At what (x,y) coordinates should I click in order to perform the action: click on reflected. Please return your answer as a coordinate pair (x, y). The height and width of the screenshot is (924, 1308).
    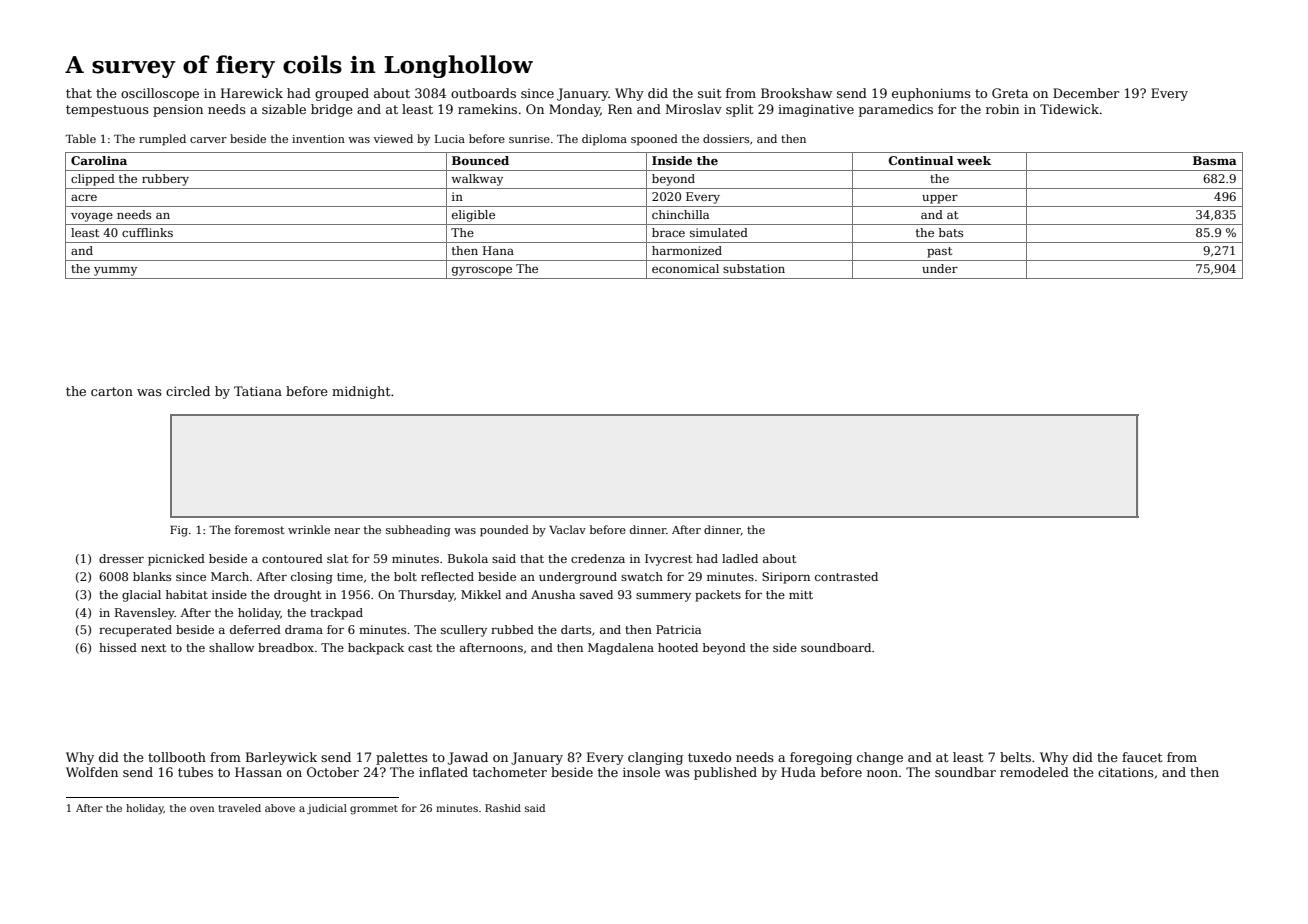
    Looking at the image, I should click on (447, 576).
